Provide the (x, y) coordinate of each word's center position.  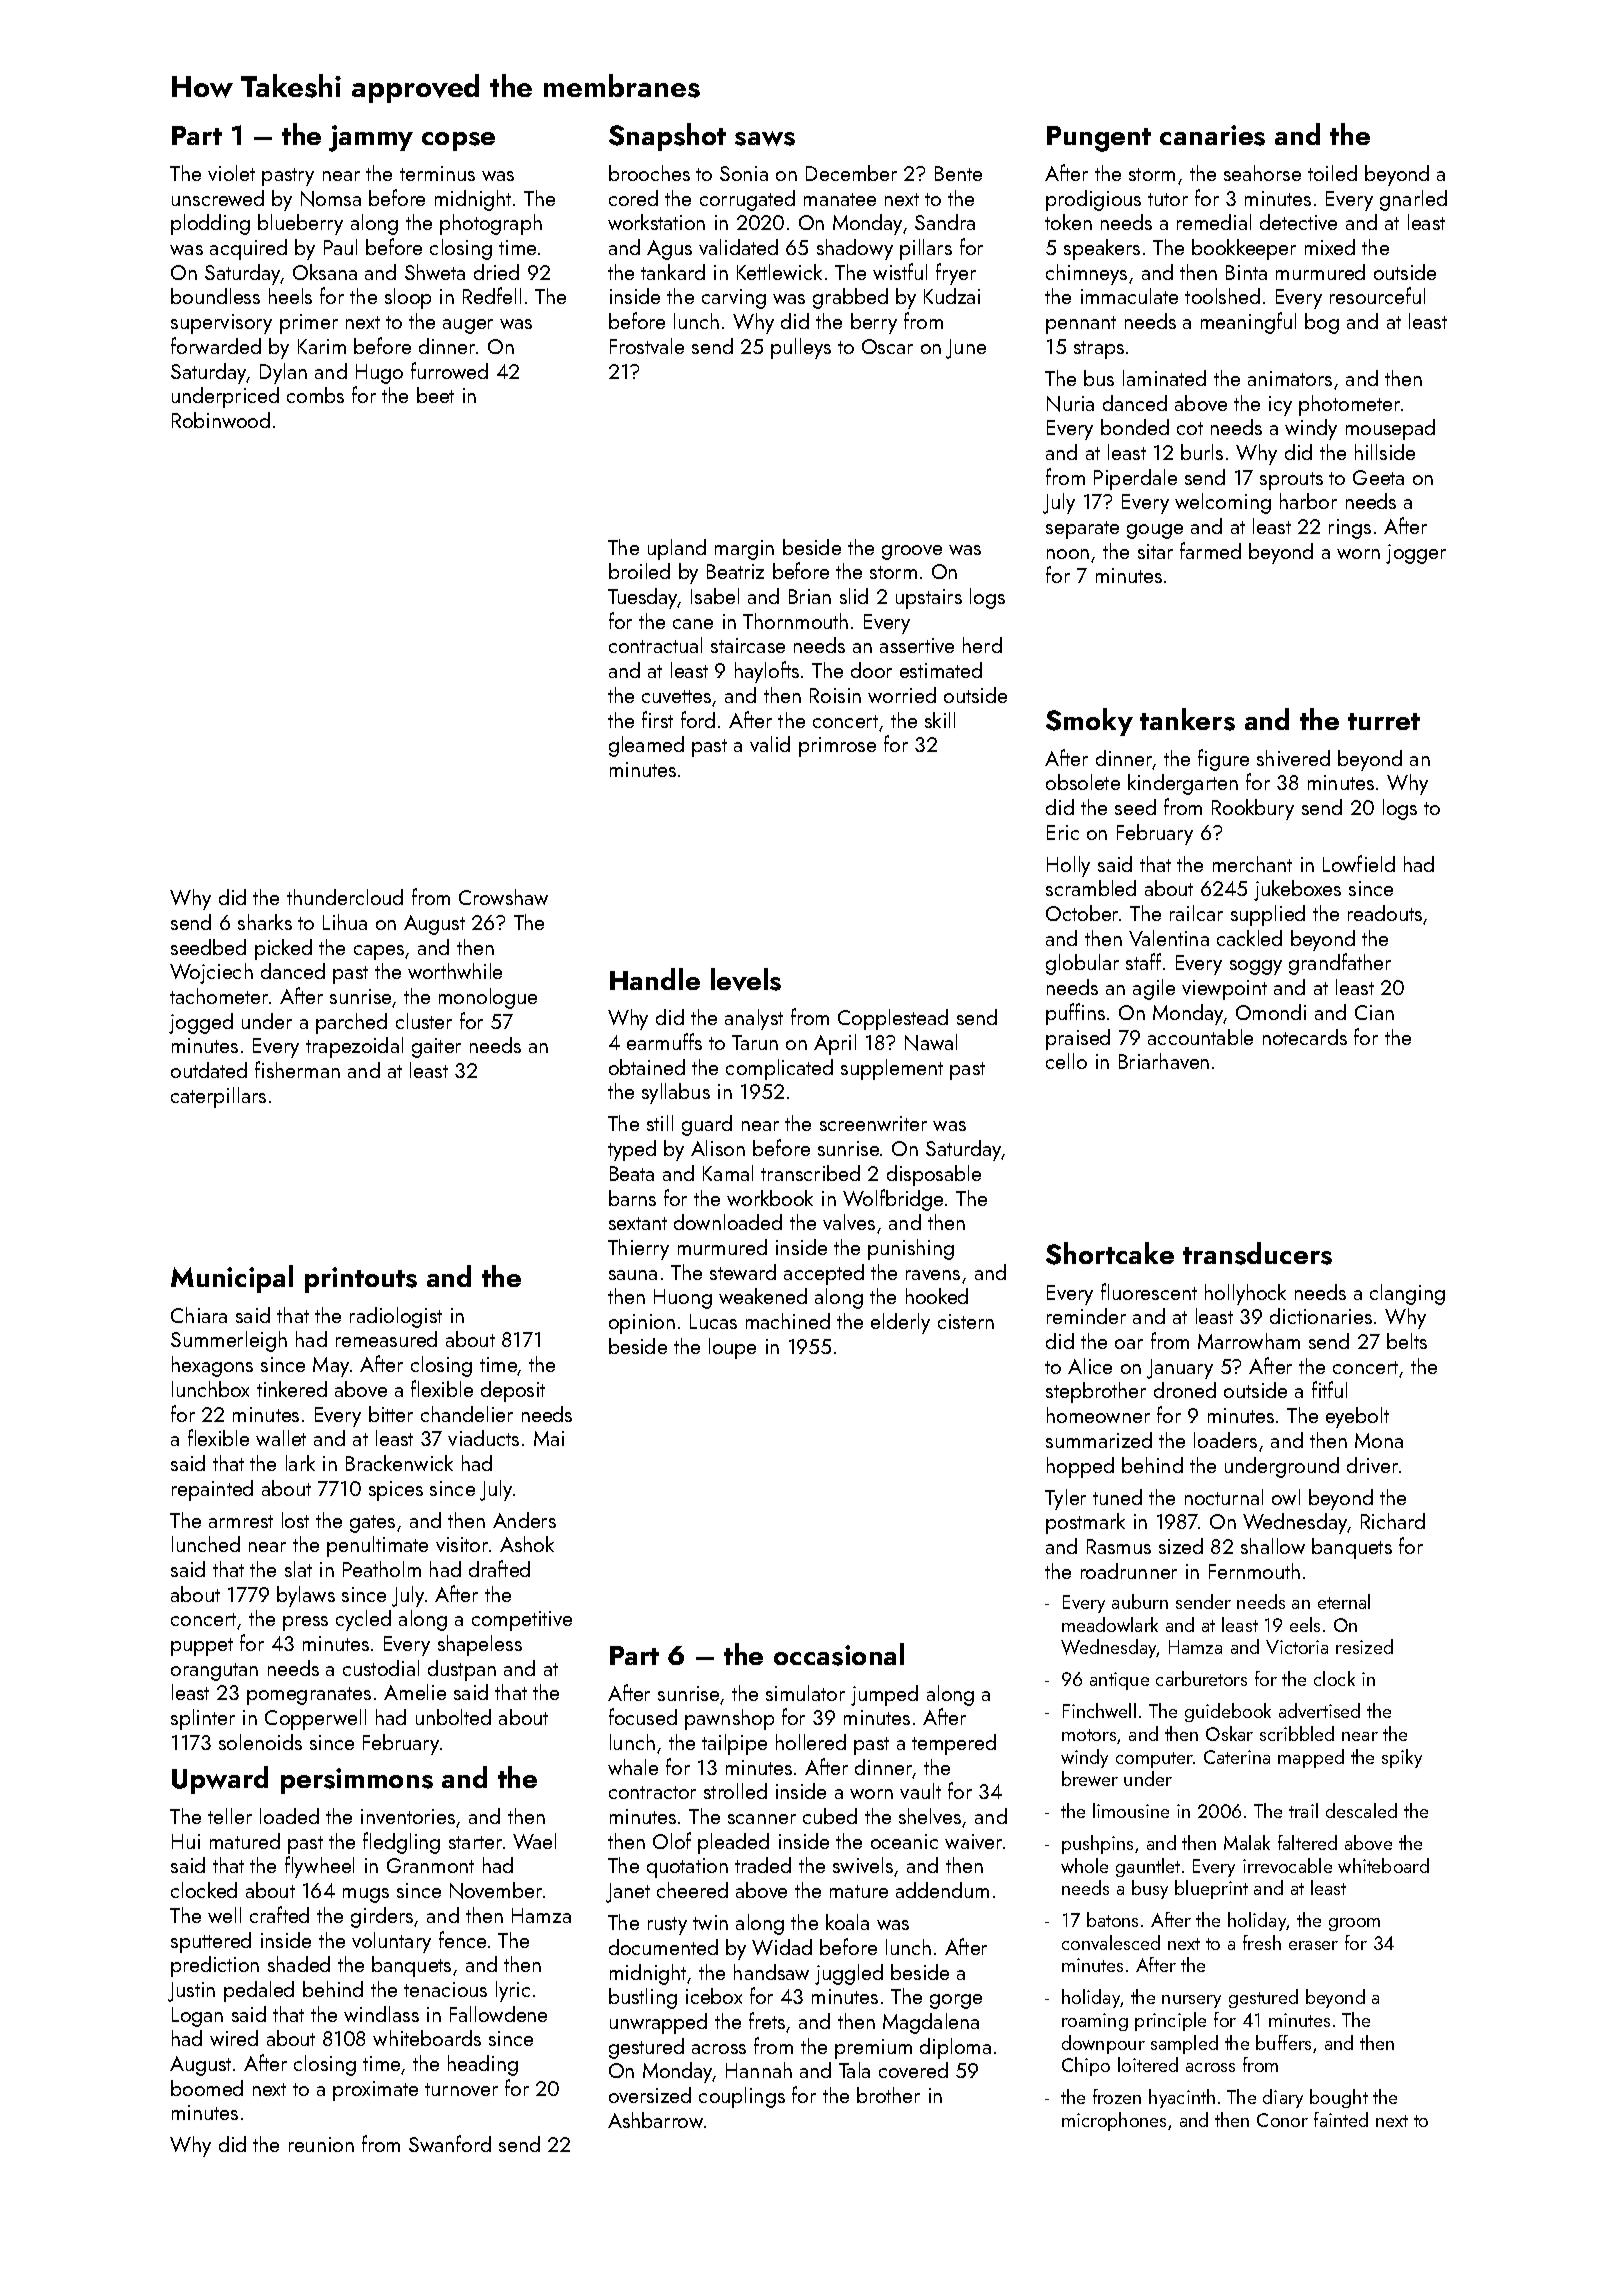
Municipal (232, 1279)
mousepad (1390, 429)
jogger (1416, 554)
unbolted (453, 1717)
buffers (1283, 2042)
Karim (322, 346)
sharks (265, 922)
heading (483, 2065)
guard (707, 1125)
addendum (942, 1890)
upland (677, 549)
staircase (748, 645)
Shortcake (1110, 1253)
